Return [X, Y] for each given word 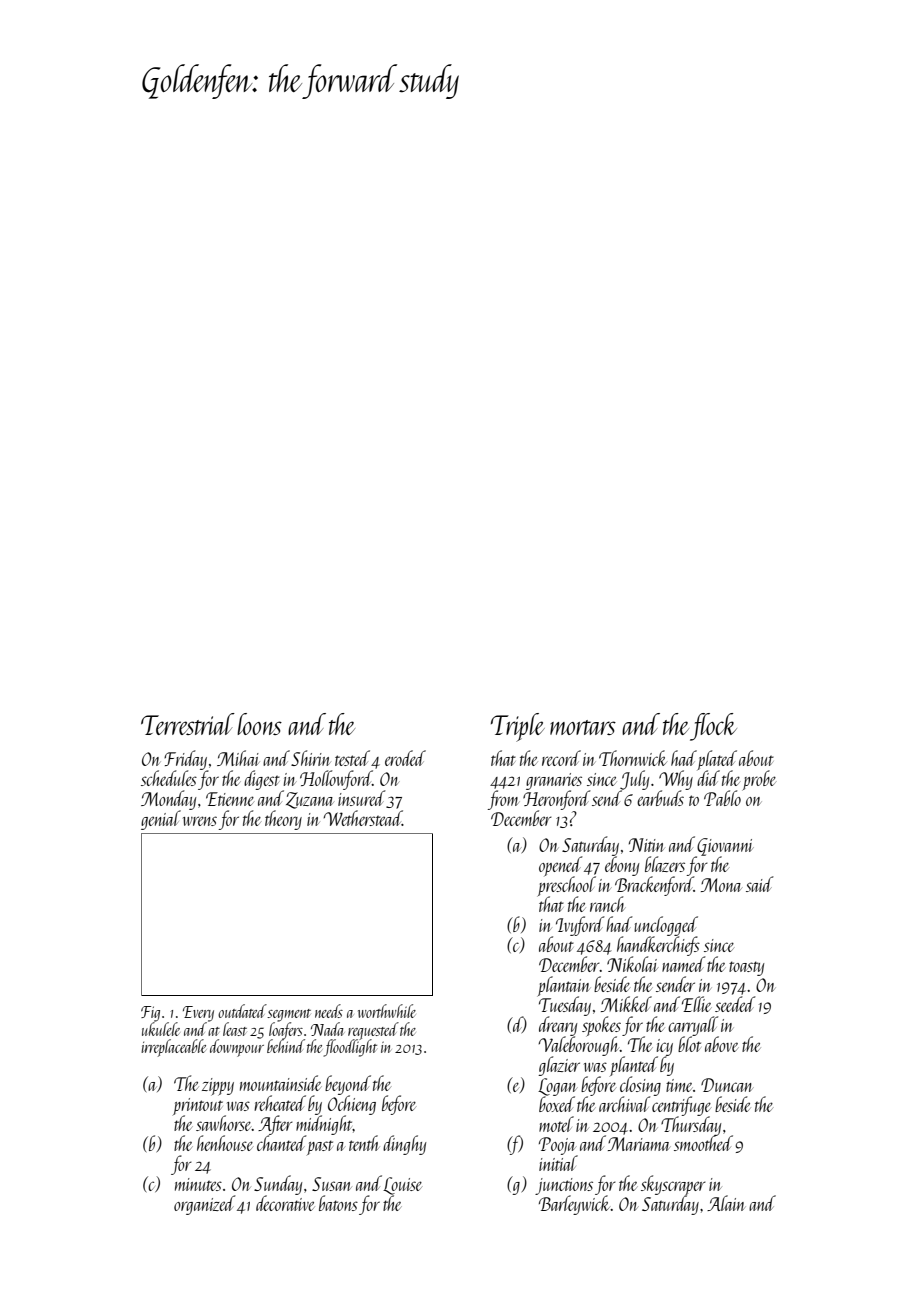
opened [561, 866]
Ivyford [580, 926]
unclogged [666, 926]
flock [713, 727]
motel [556, 1124]
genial [161, 820]
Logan [557, 1087]
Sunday [278, 1185]
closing [640, 1086]
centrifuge [681, 1106]
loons [259, 724]
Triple [518, 727]
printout [199, 1107]
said [760, 884]
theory [283, 820]
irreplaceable [173, 1048]
